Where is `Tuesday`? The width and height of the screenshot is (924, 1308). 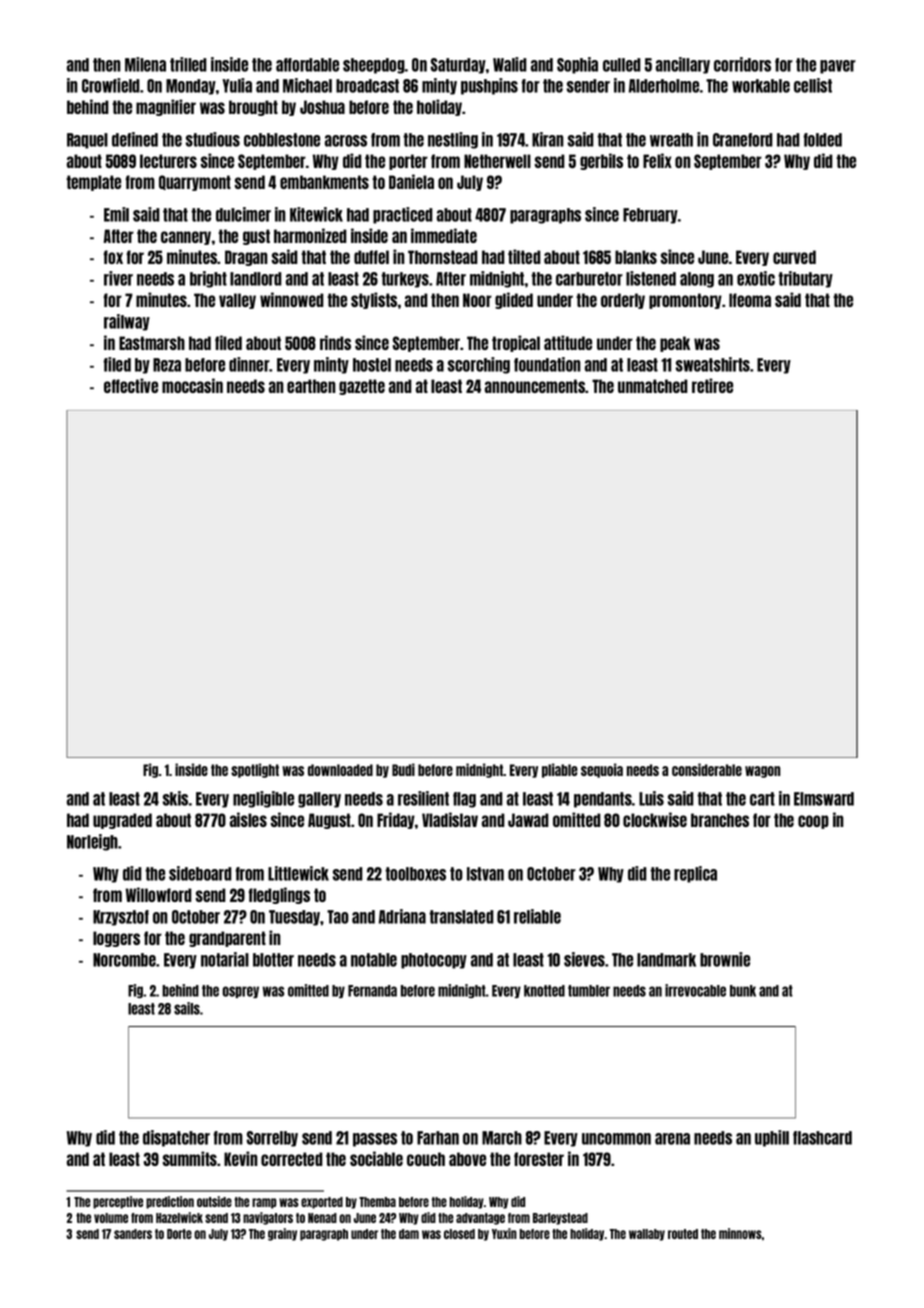
Tuesday is located at coordinates (295, 918).
